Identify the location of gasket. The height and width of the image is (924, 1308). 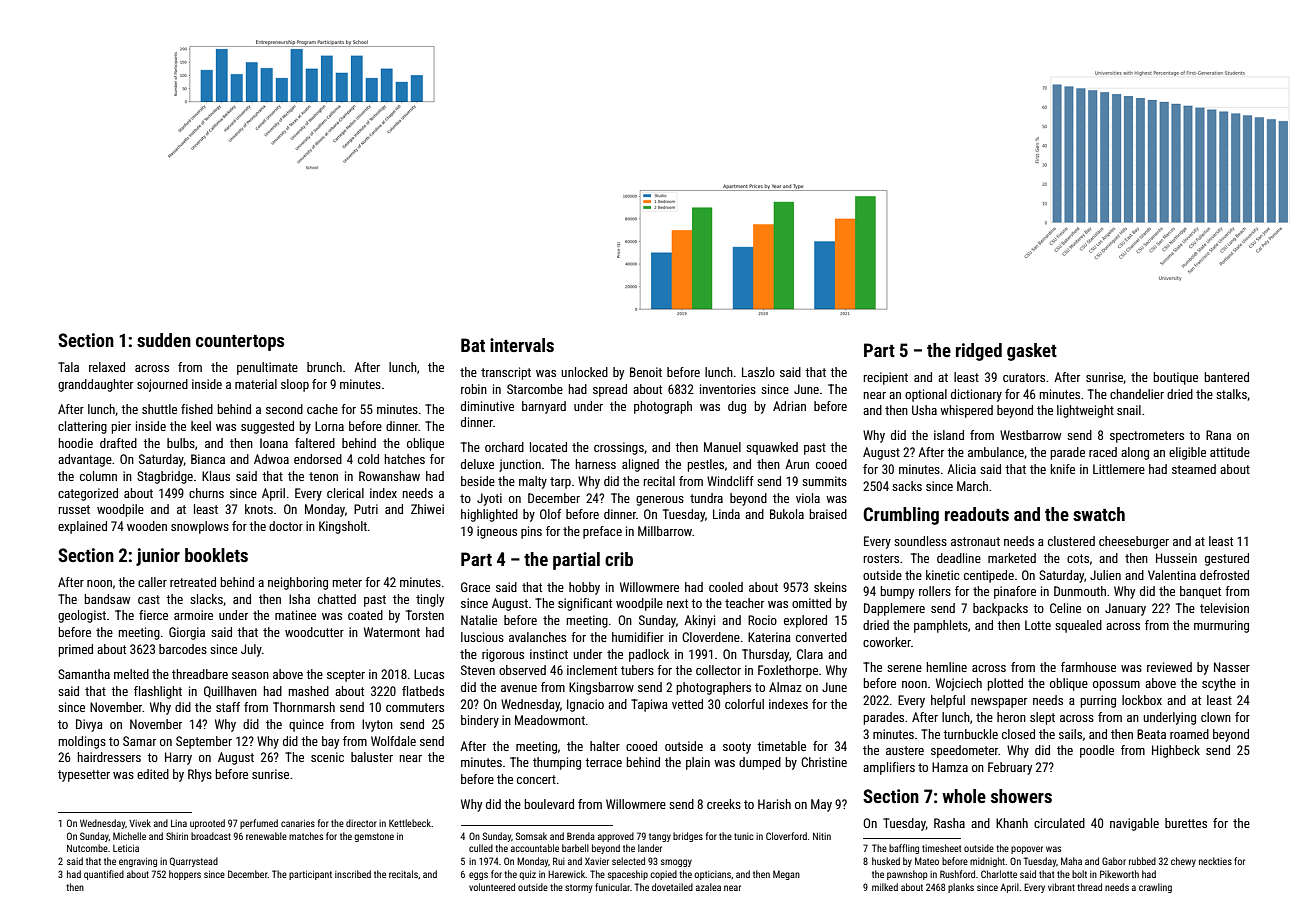
(1032, 352).
